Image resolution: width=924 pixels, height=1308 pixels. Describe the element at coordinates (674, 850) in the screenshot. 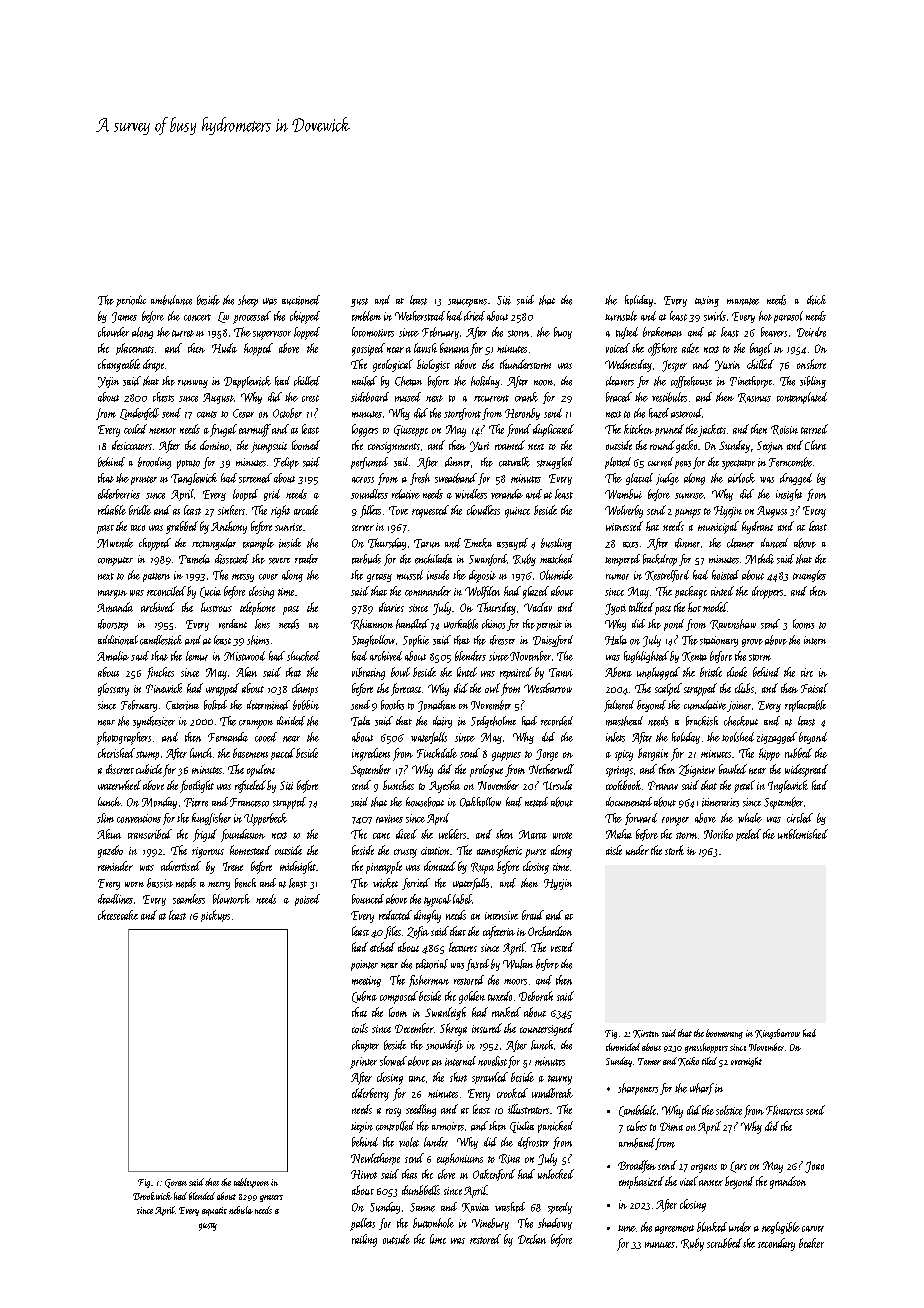

I see `stork` at that location.
